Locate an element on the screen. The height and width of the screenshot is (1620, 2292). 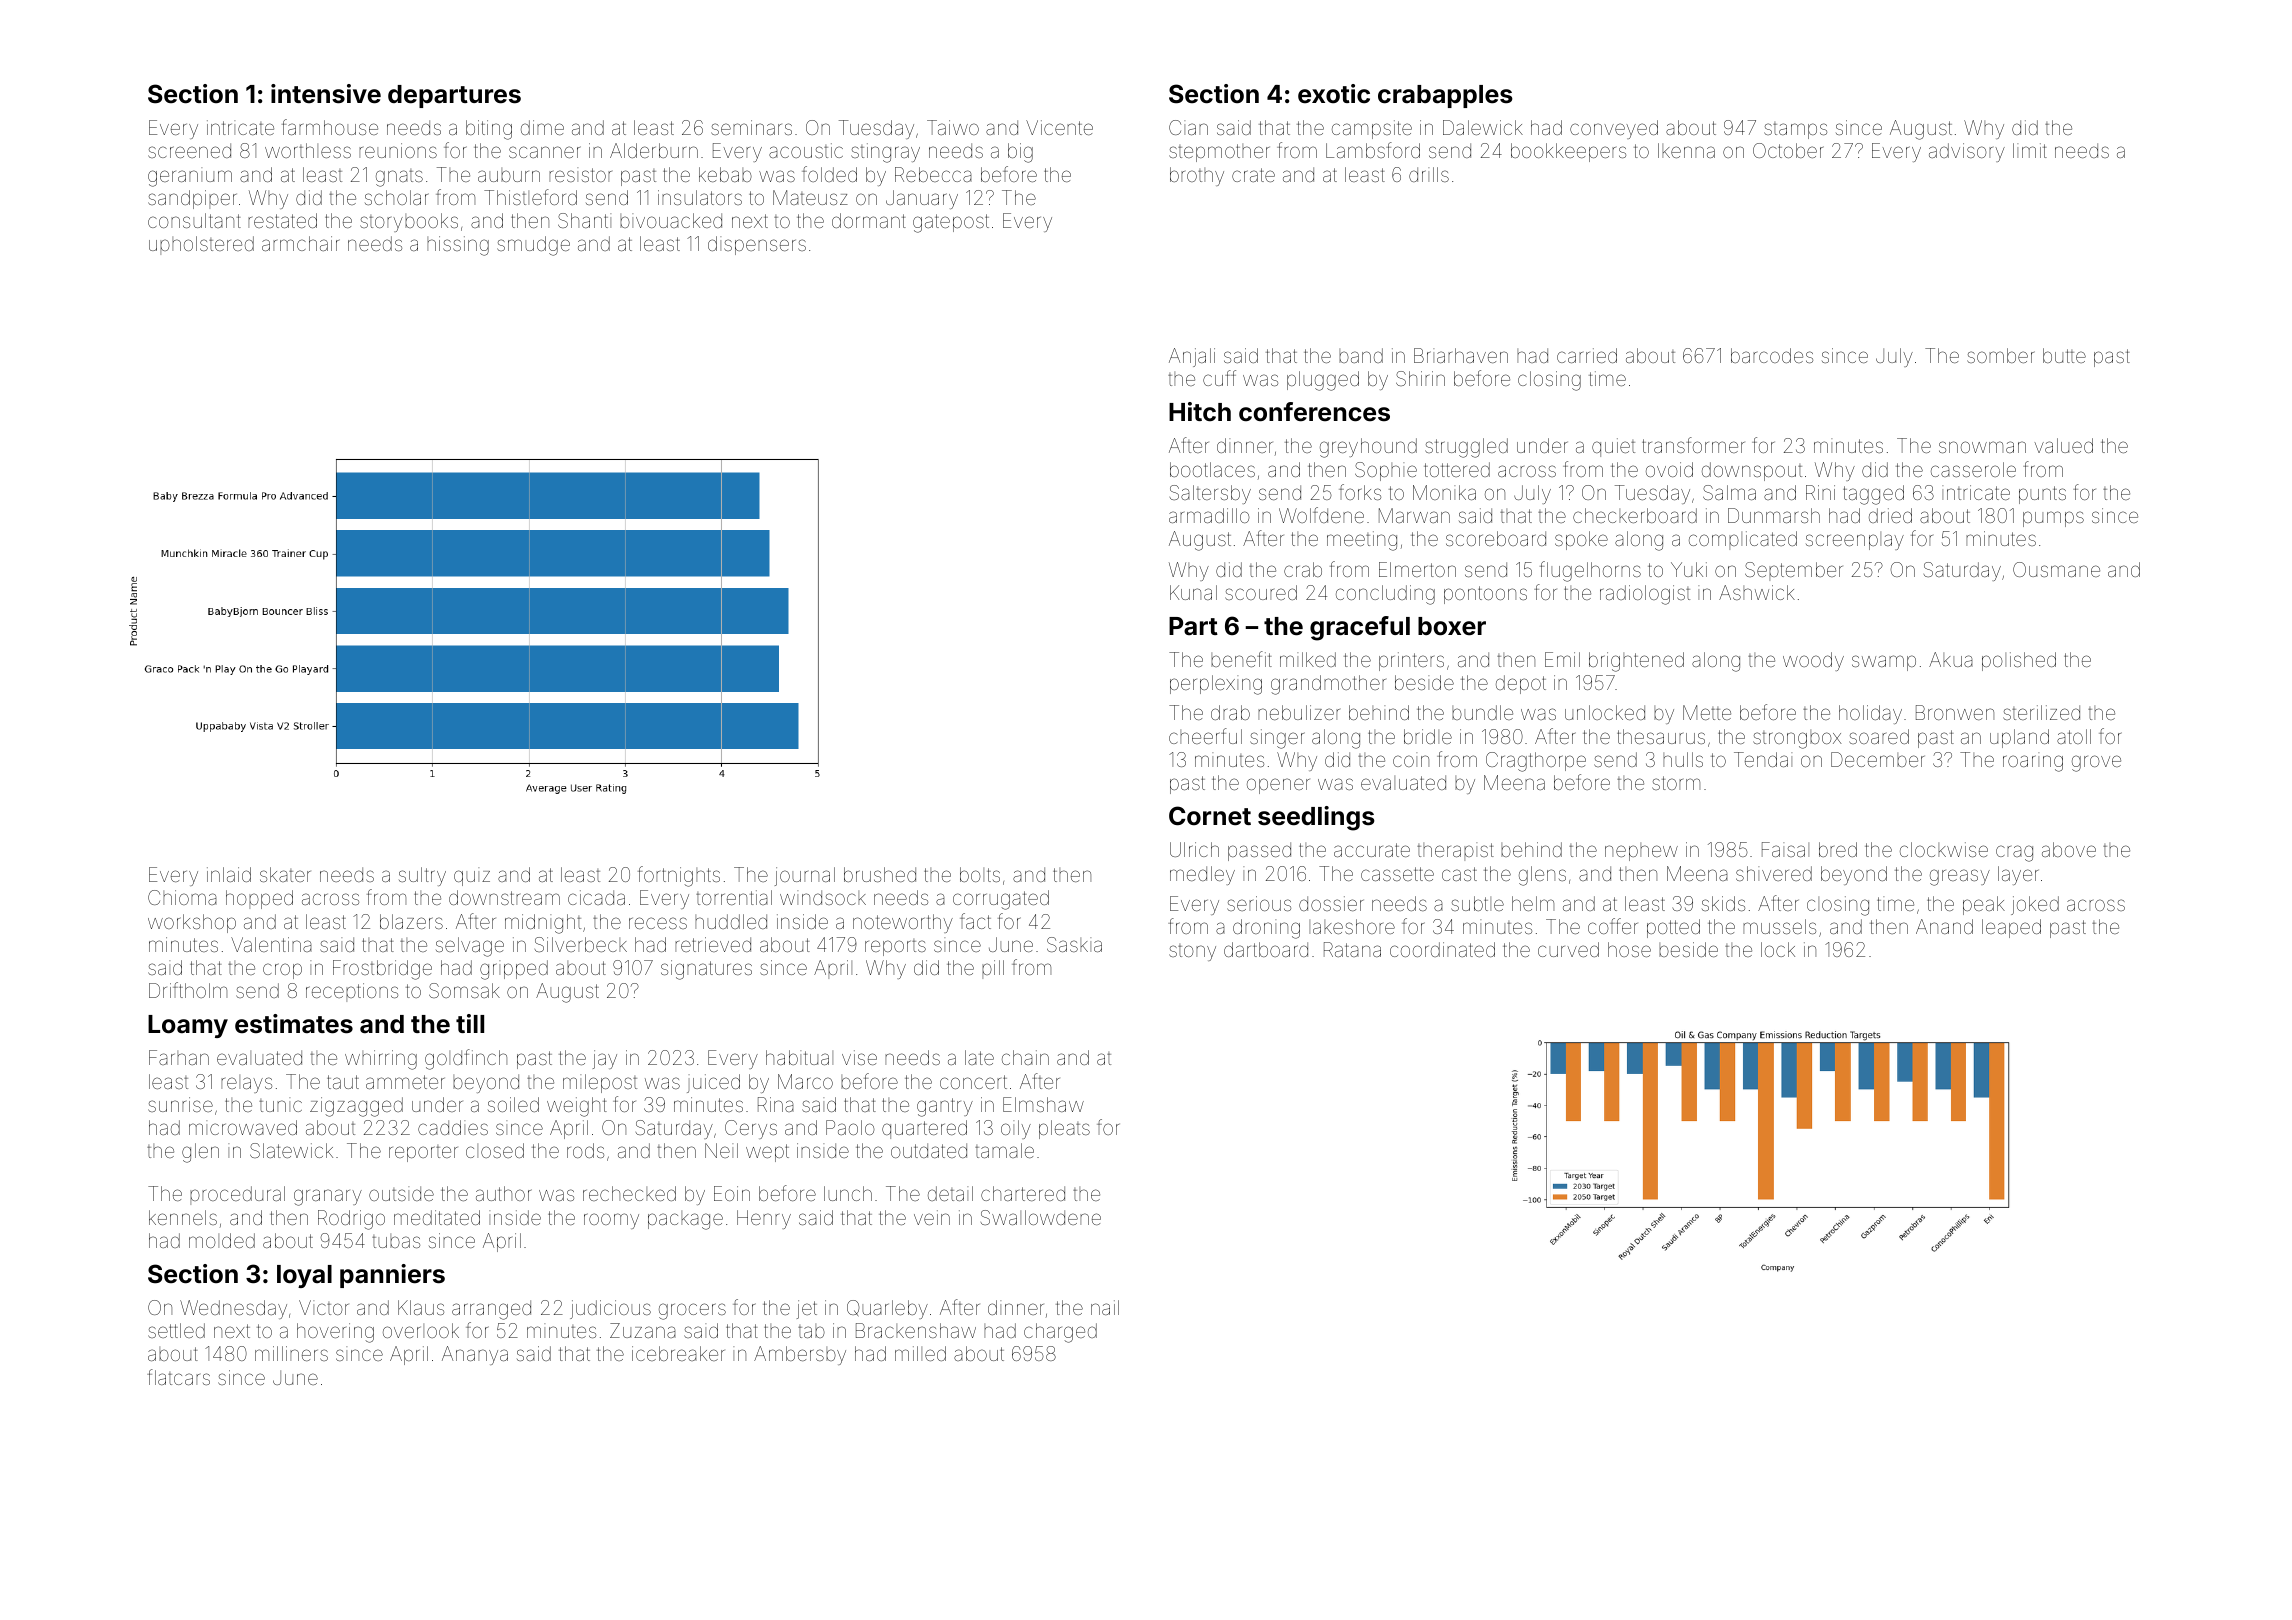
Kunal is located at coordinates (1193, 592).
